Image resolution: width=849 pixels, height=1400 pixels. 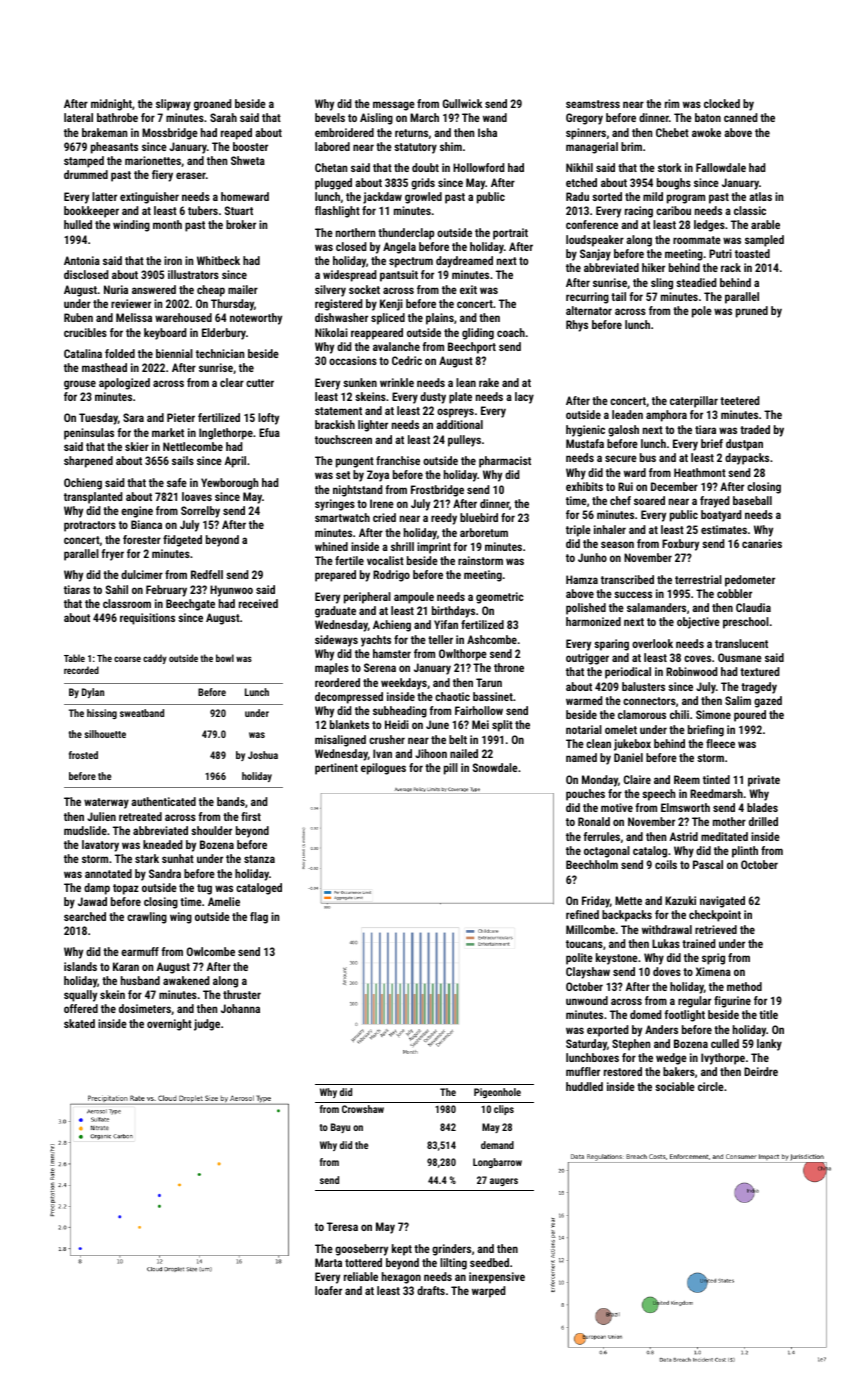 What do you see at coordinates (142, 713) in the screenshot?
I see `sweatband` at bounding box center [142, 713].
